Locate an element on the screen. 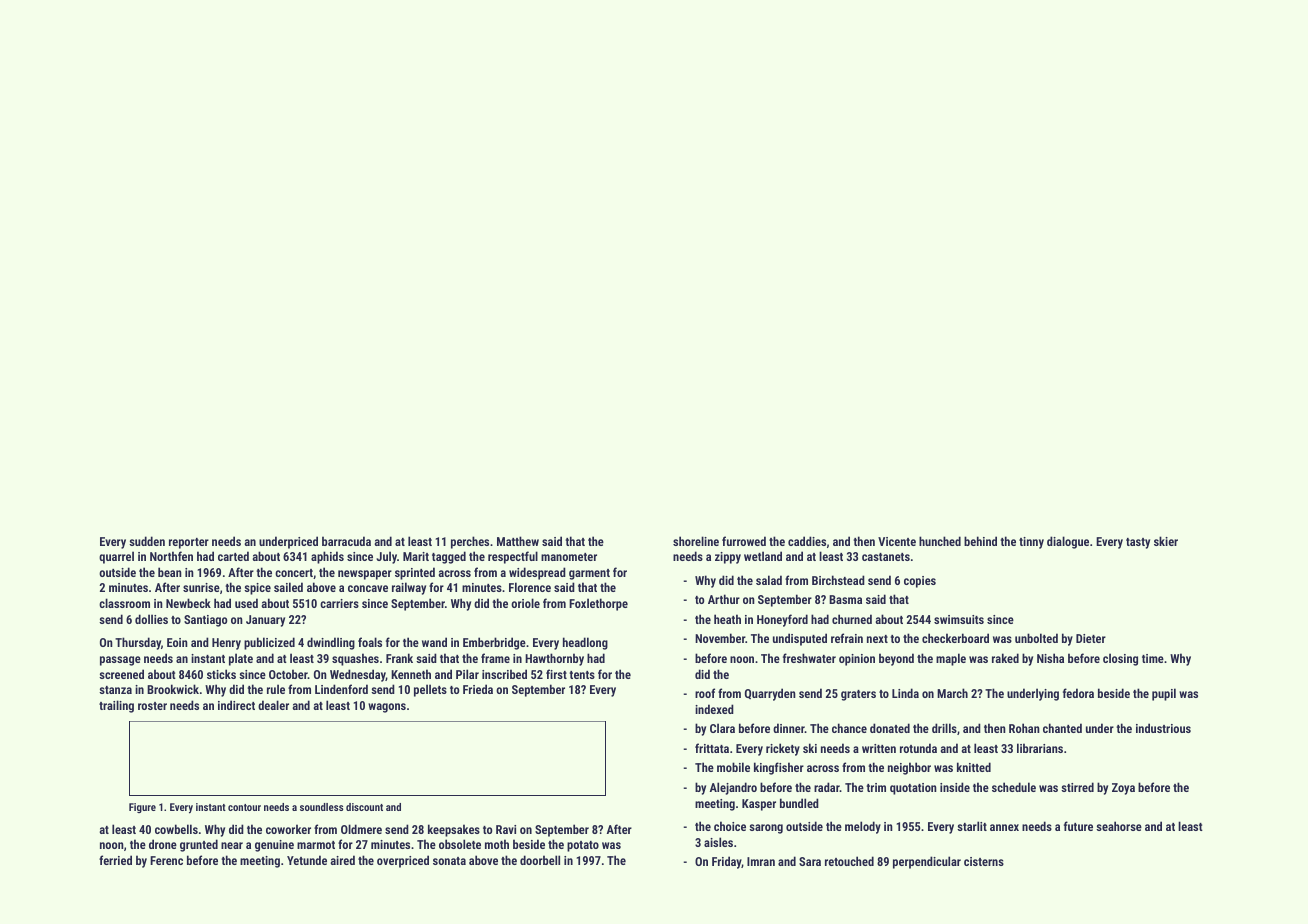  freshwater is located at coordinates (809, 658).
